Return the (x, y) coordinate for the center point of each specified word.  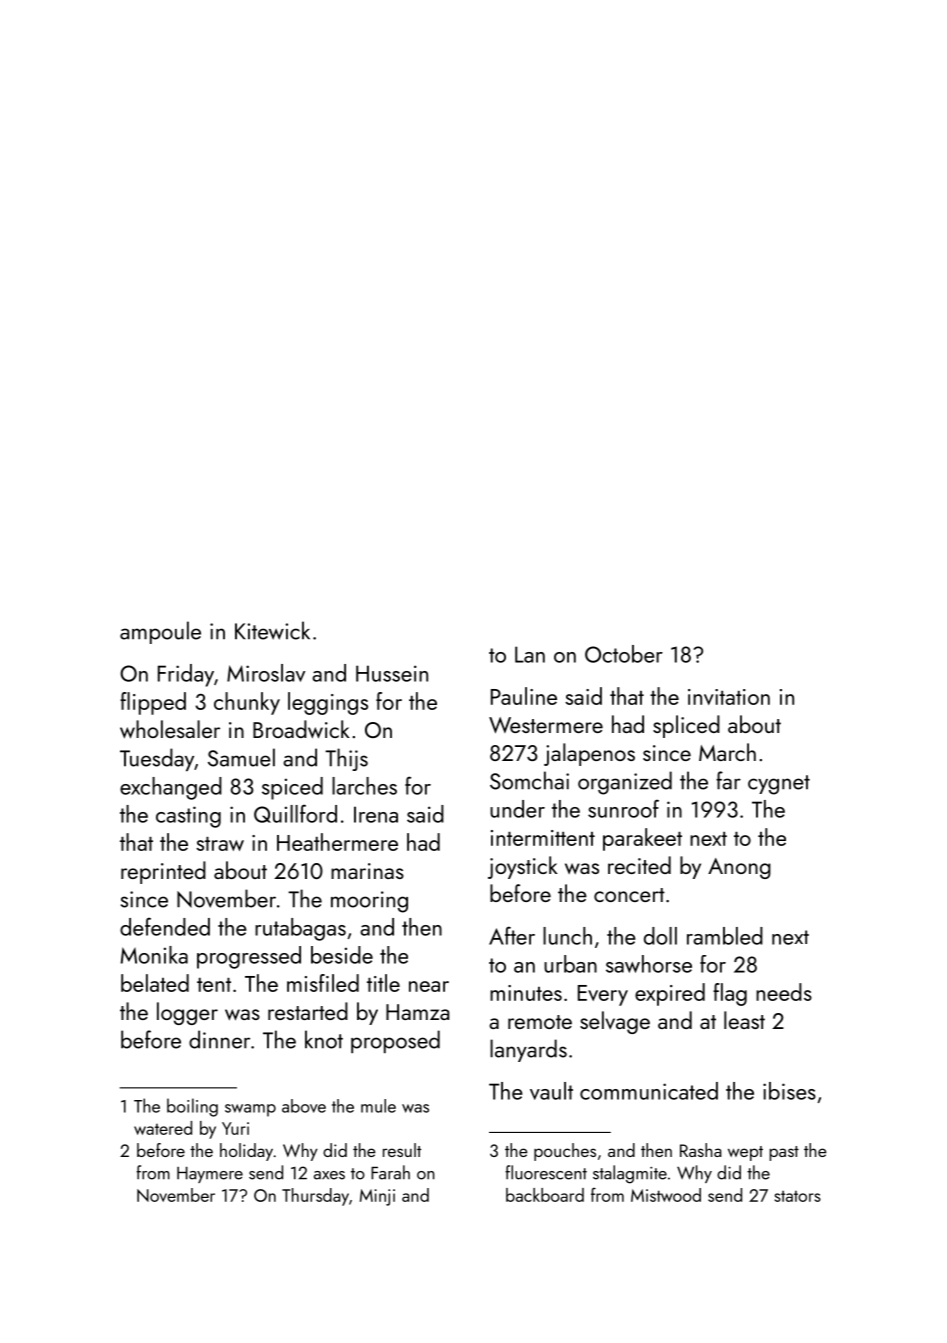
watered (163, 1128)
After (512, 935)
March (727, 752)
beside (342, 955)
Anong (739, 868)
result (402, 1150)
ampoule (160, 632)
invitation (729, 697)
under (517, 809)
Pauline (524, 696)
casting (188, 817)
